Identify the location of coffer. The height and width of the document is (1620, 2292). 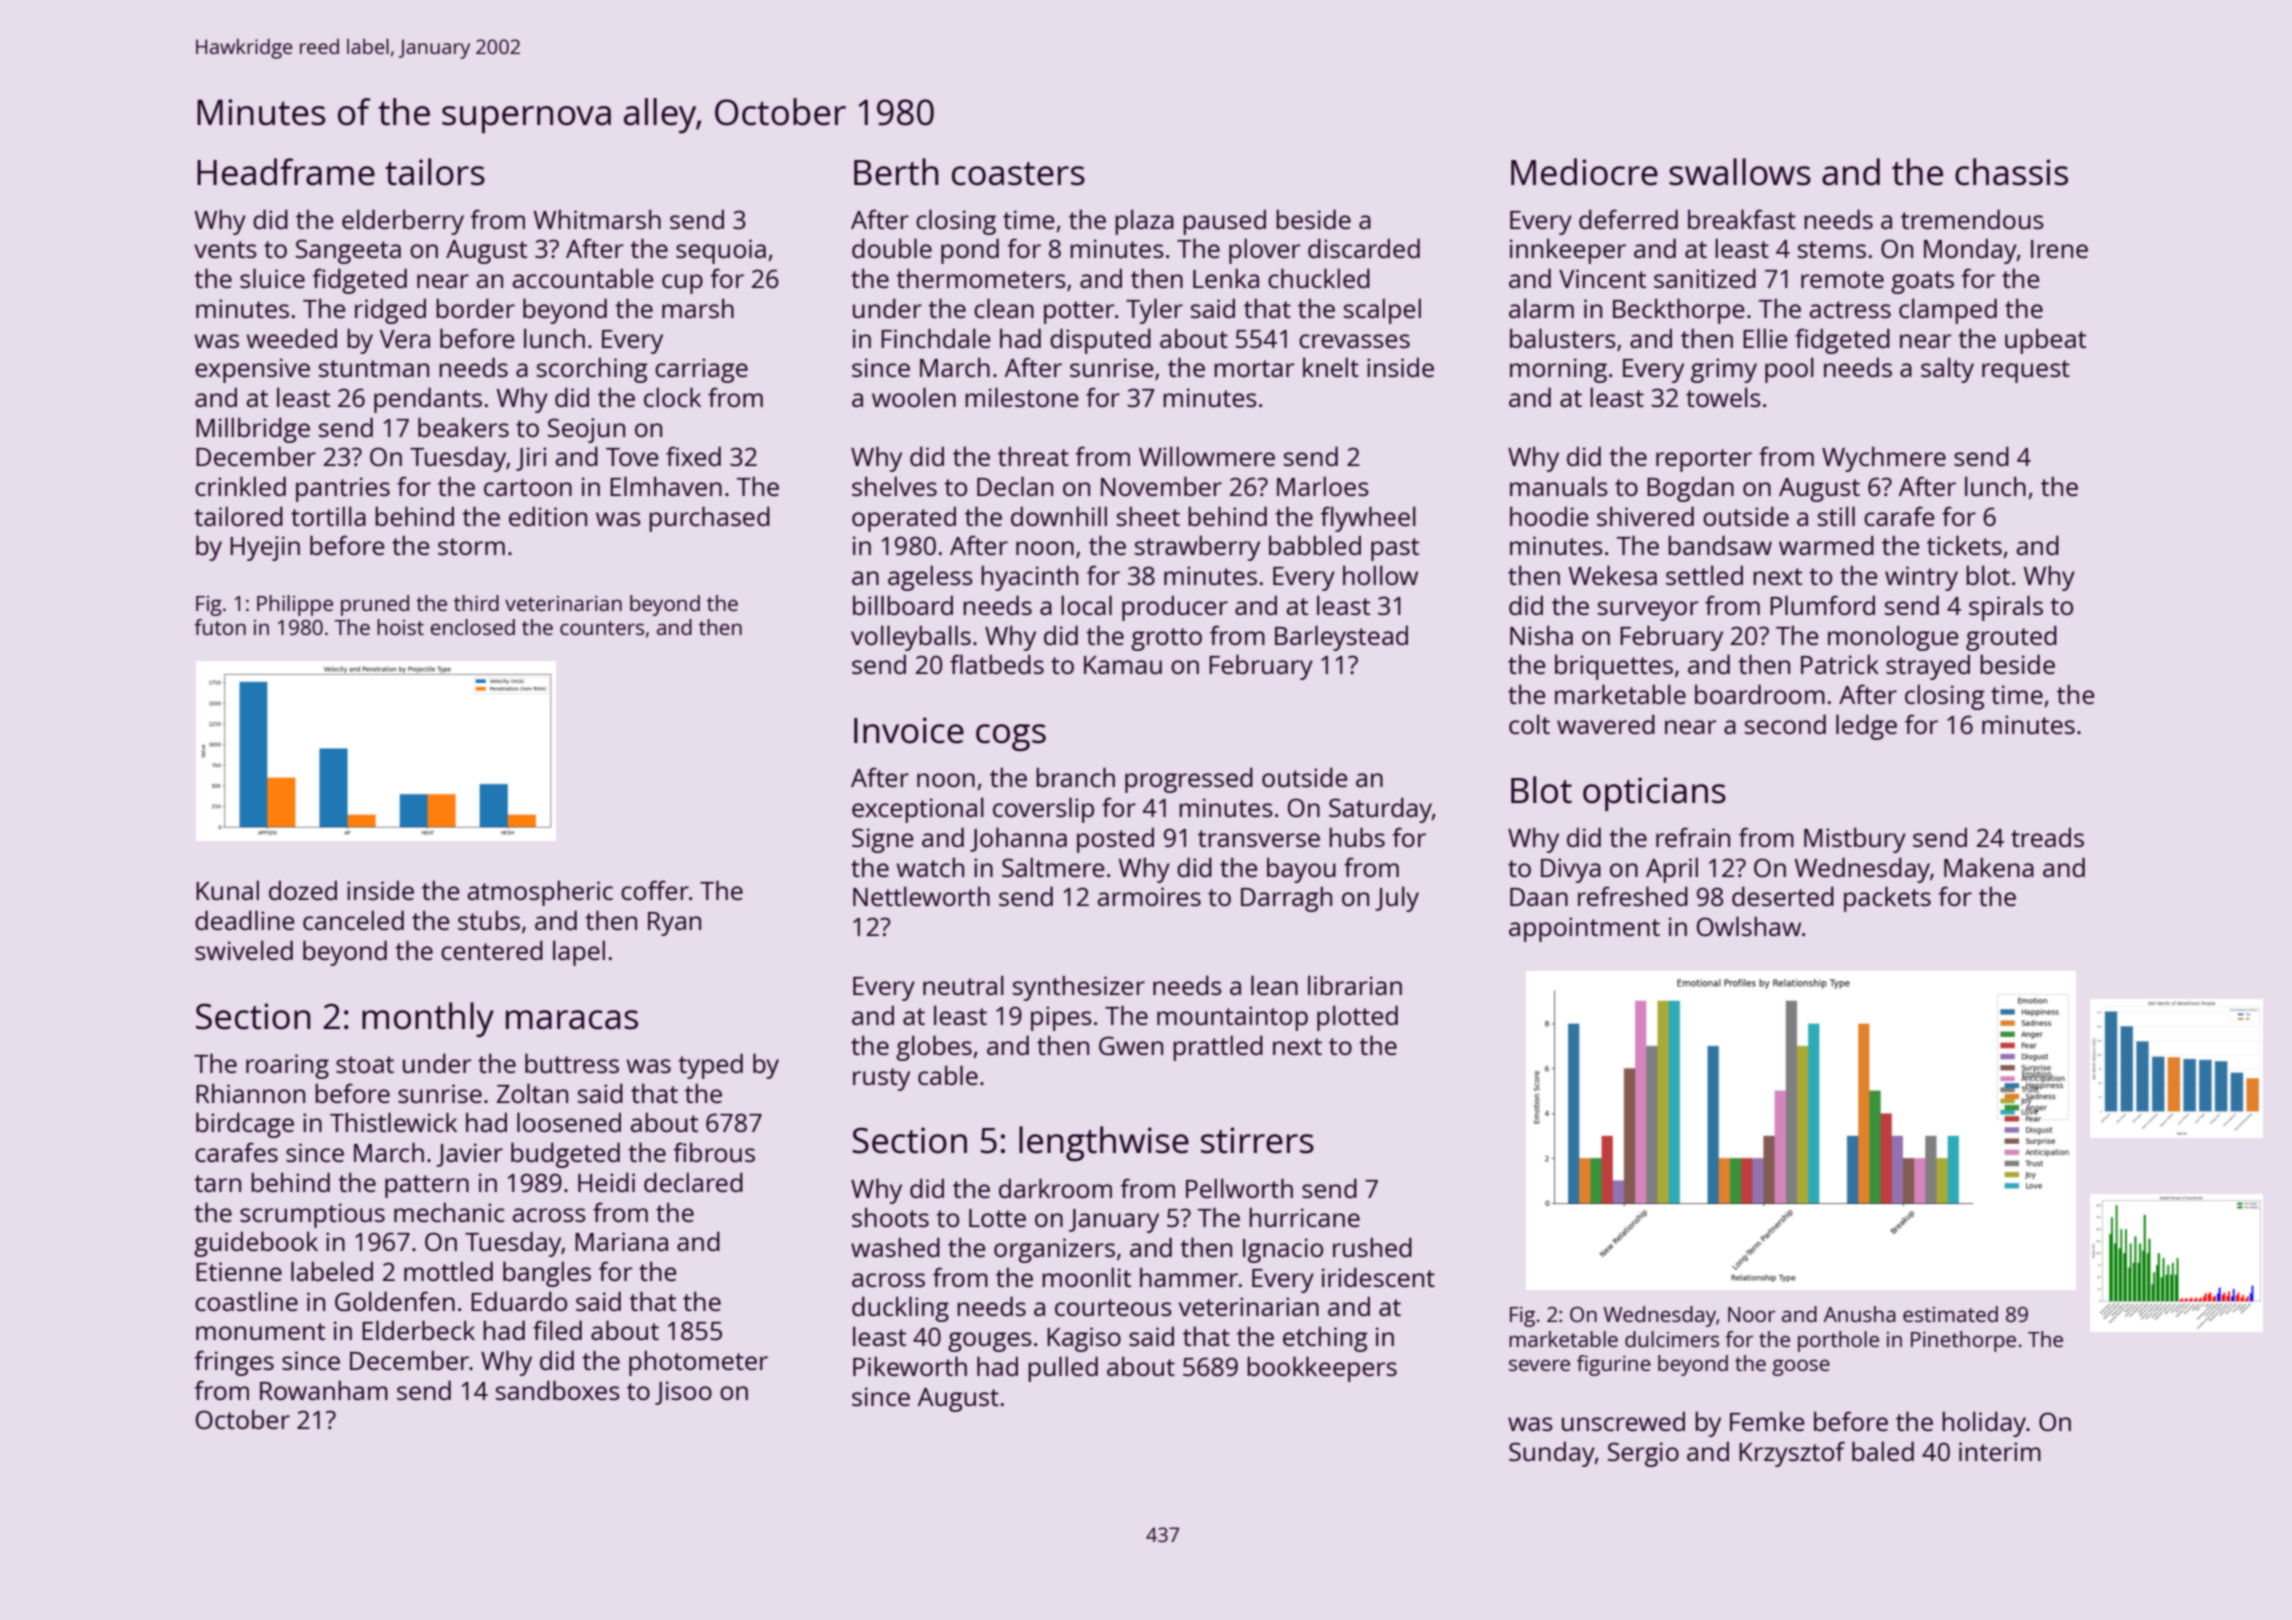
(655, 890).
